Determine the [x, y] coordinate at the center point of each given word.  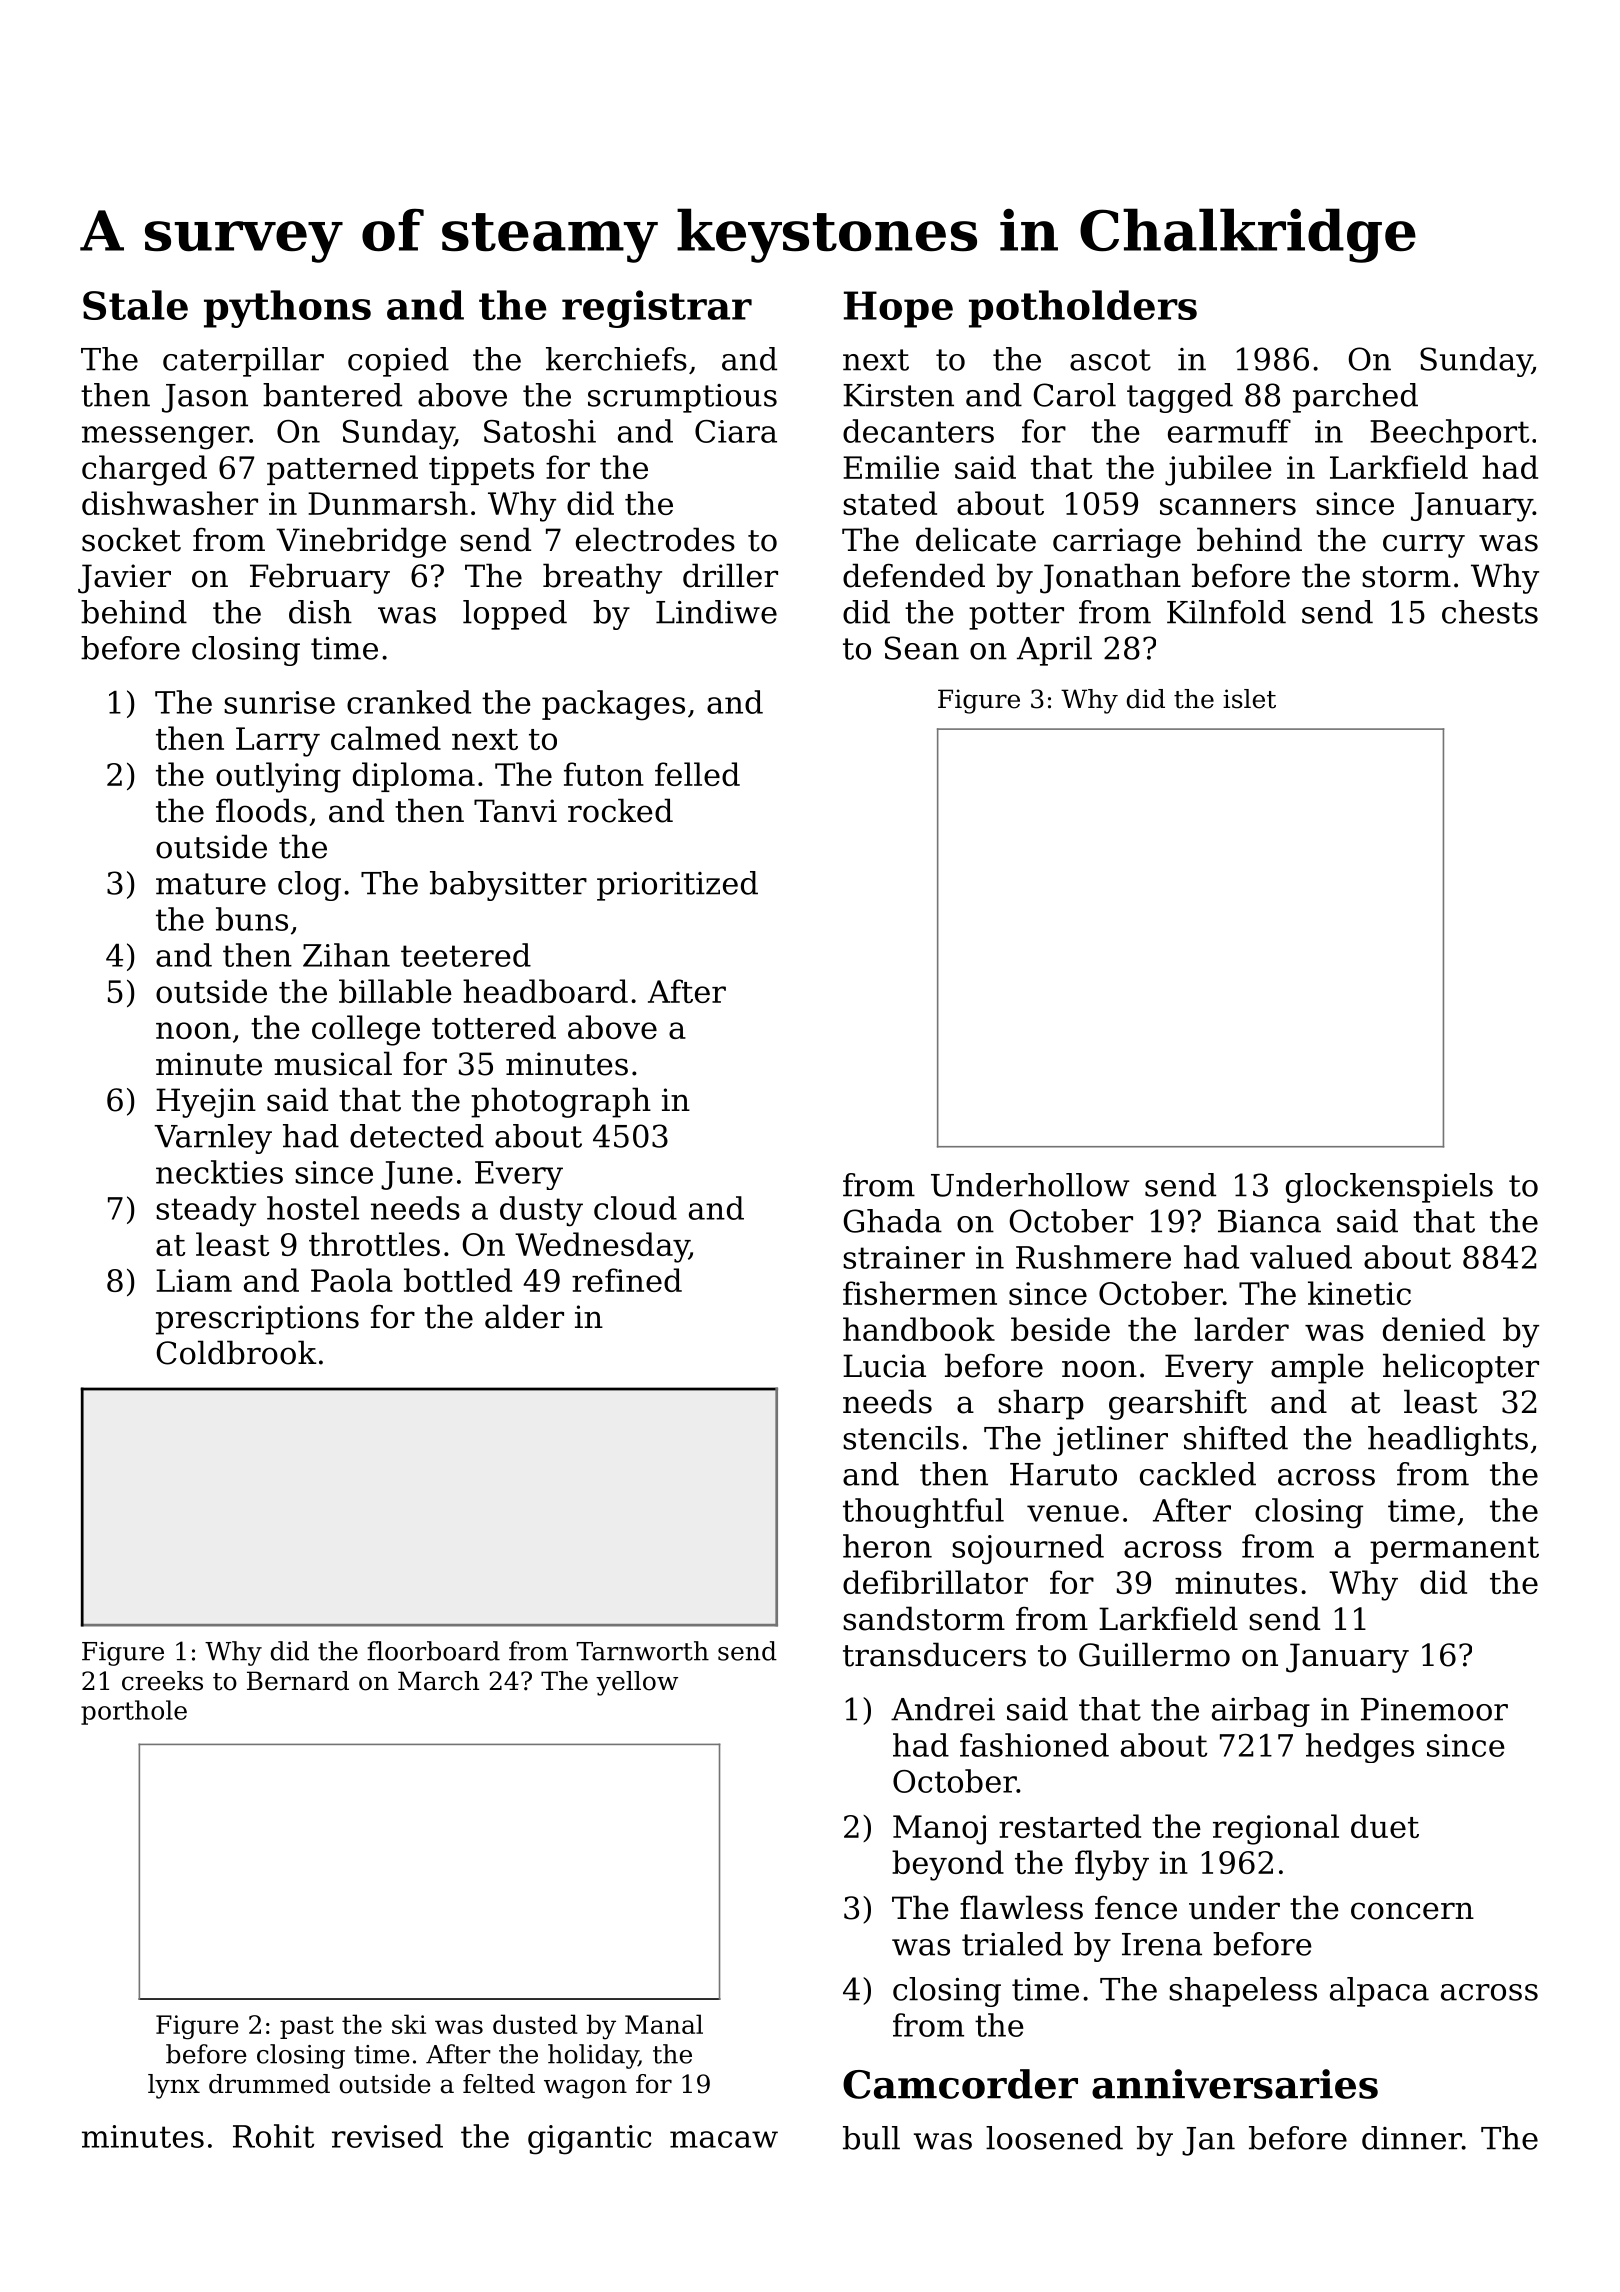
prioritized [677, 886]
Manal [664, 2024]
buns [252, 919]
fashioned [1034, 1745]
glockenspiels [1389, 1188]
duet [1385, 1826]
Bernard [298, 1681]
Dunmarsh [388, 503]
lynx [174, 2086]
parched [1355, 398]
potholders [1083, 309]
